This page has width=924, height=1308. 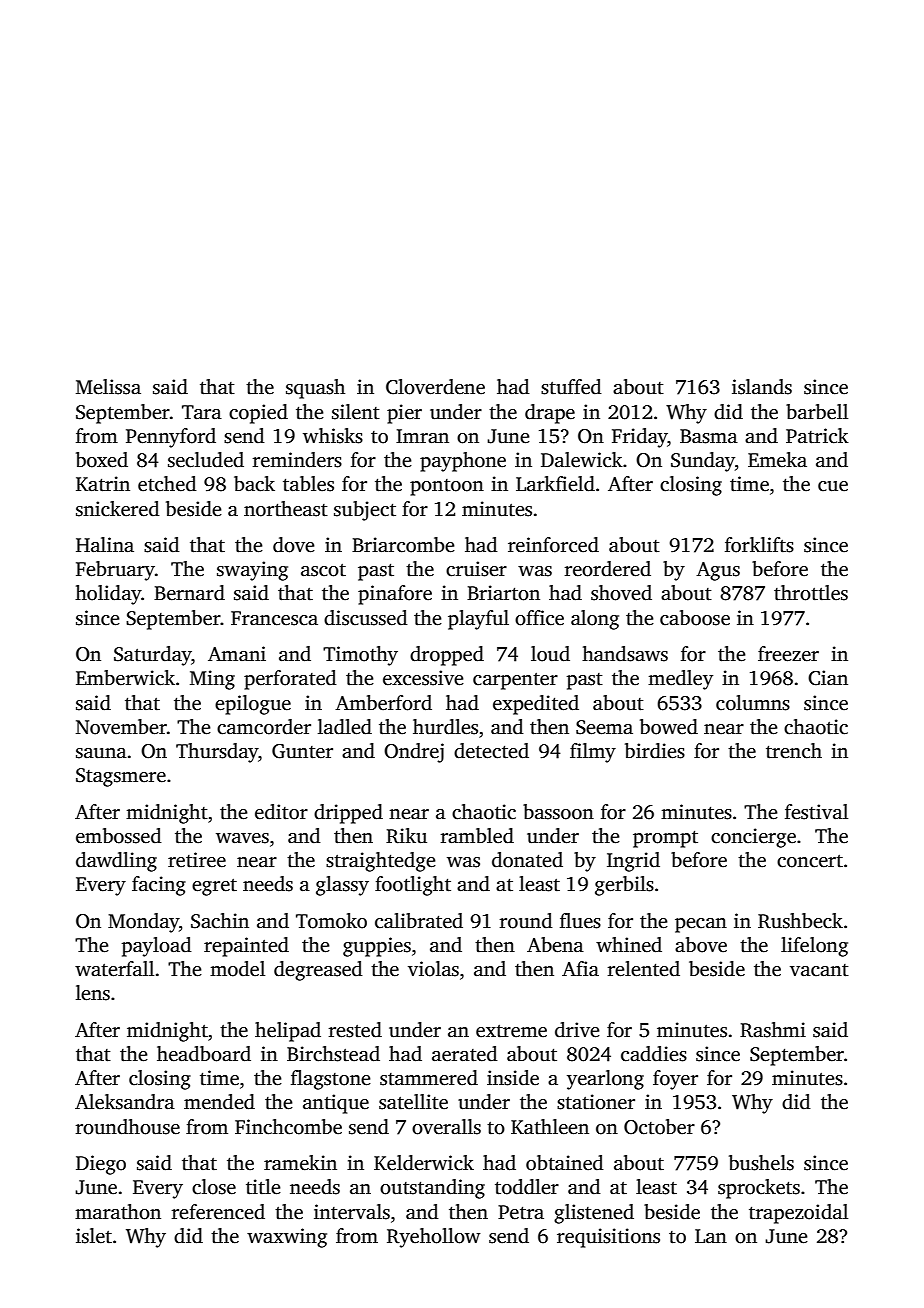 What do you see at coordinates (810, 861) in the page?
I see `concert` at bounding box center [810, 861].
